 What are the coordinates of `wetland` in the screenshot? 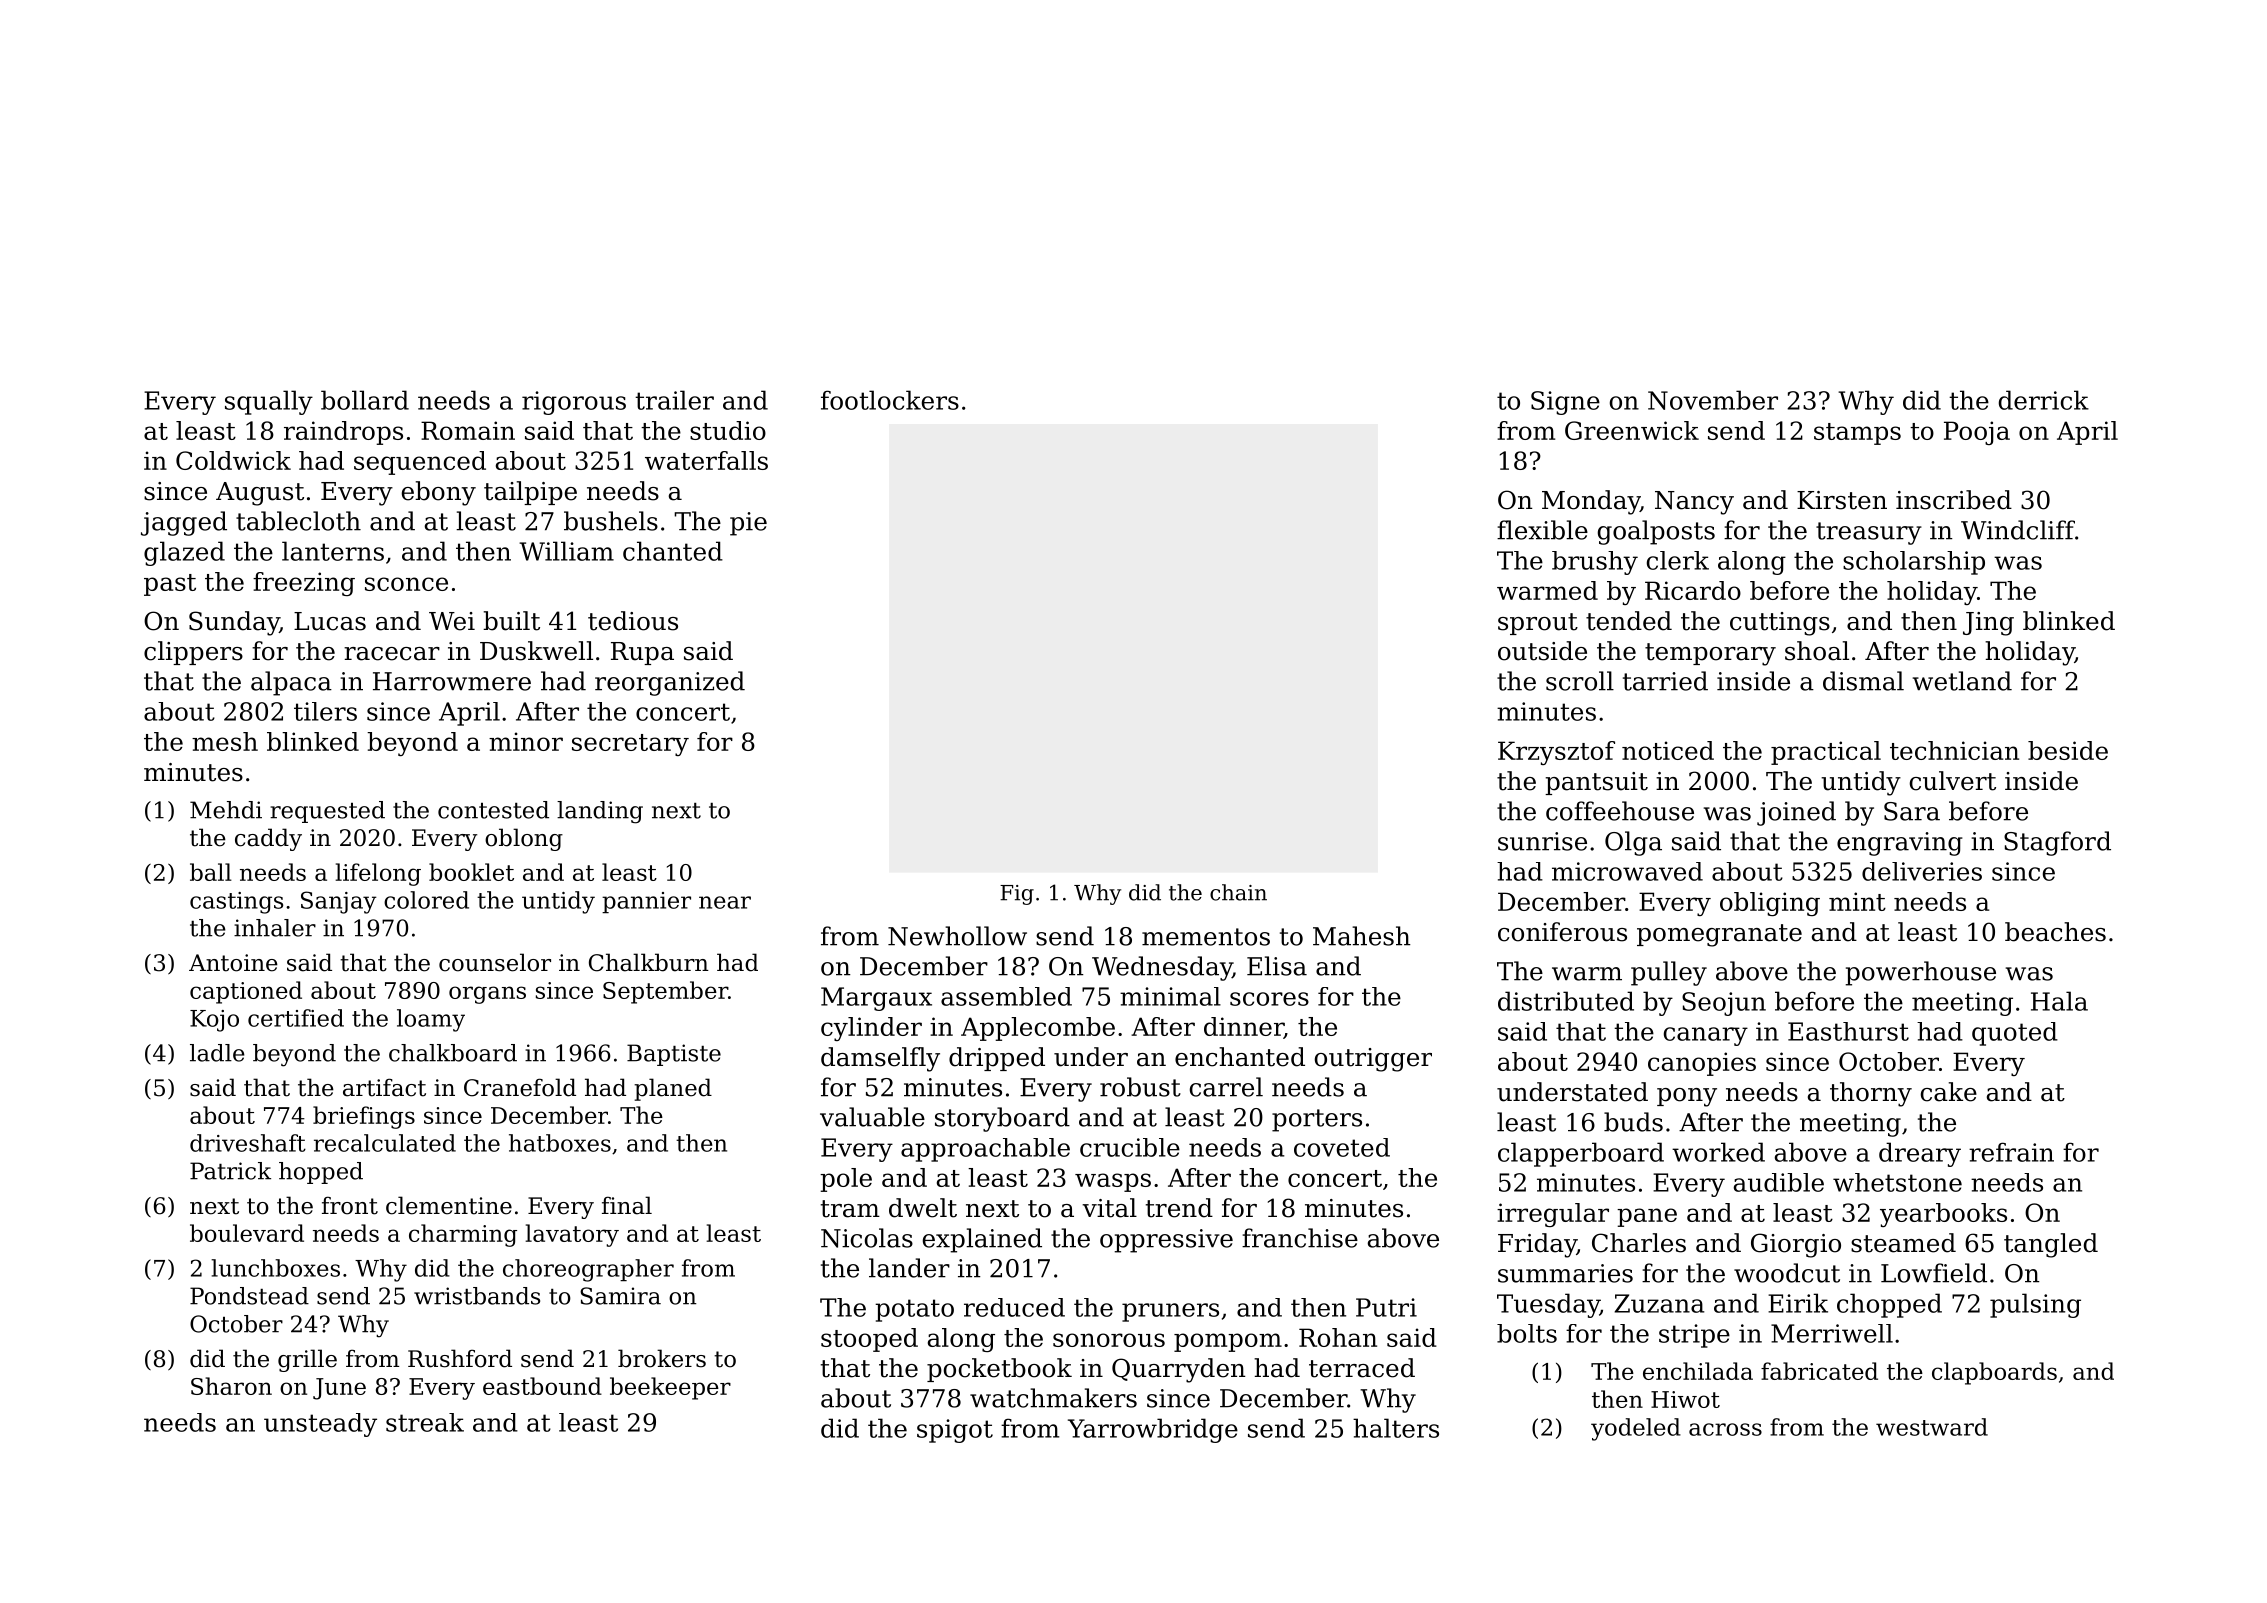 It's located at (1962, 681).
